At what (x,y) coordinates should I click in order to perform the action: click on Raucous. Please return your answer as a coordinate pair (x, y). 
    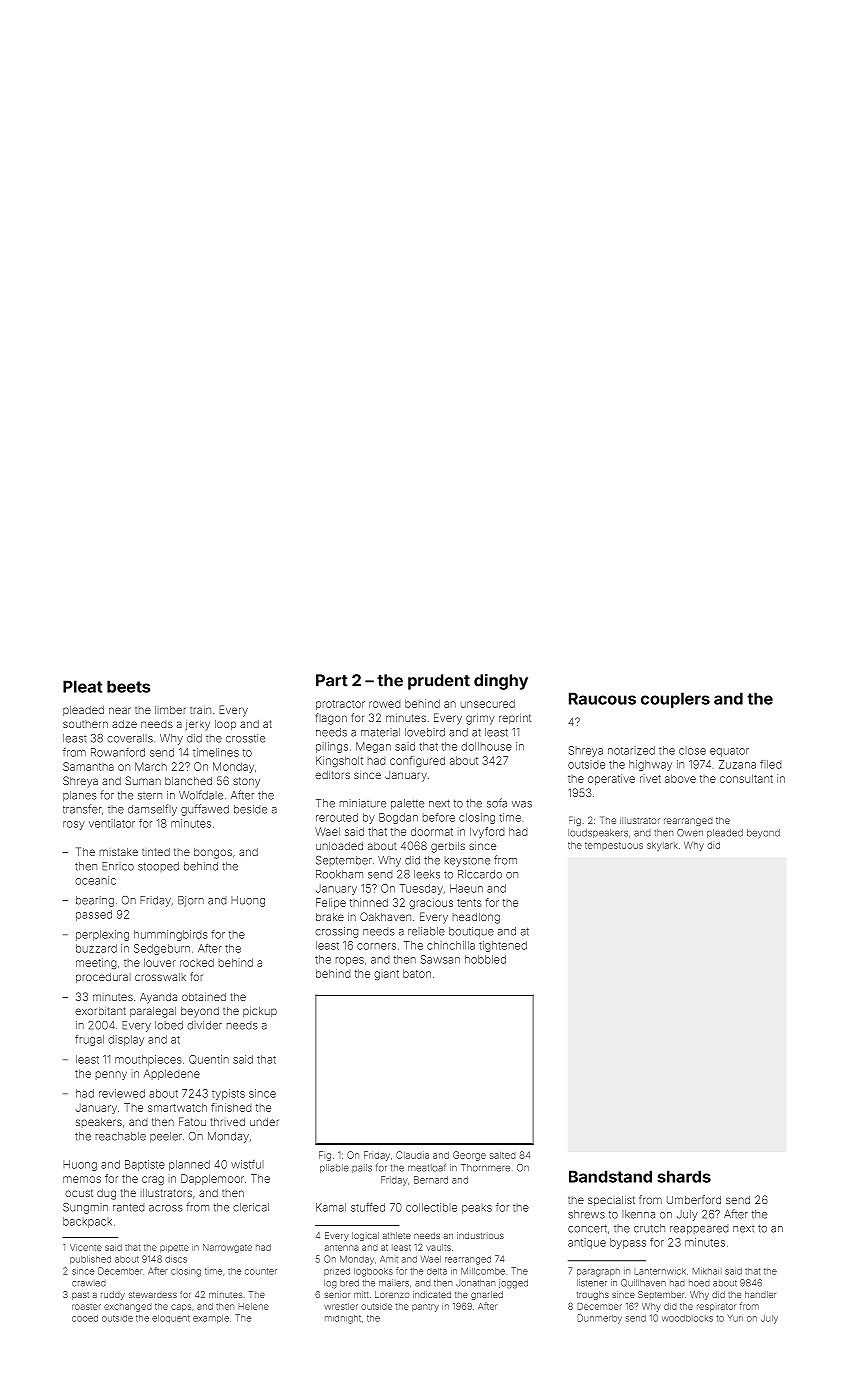
    Looking at the image, I should click on (602, 698).
